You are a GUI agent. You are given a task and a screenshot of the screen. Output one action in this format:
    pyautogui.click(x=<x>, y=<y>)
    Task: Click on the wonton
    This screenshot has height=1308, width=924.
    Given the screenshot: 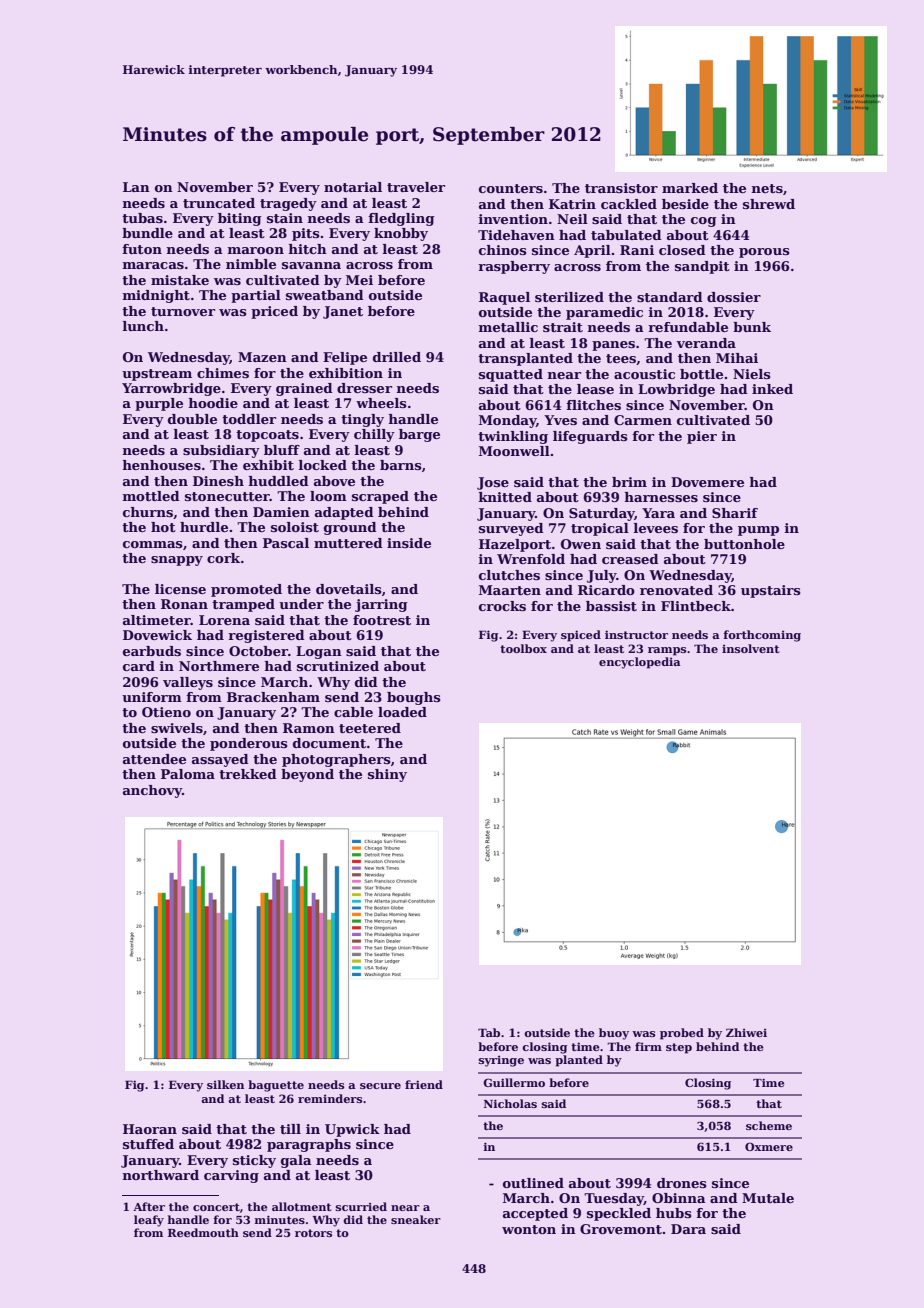 What is the action you would take?
    pyautogui.click(x=529, y=1229)
